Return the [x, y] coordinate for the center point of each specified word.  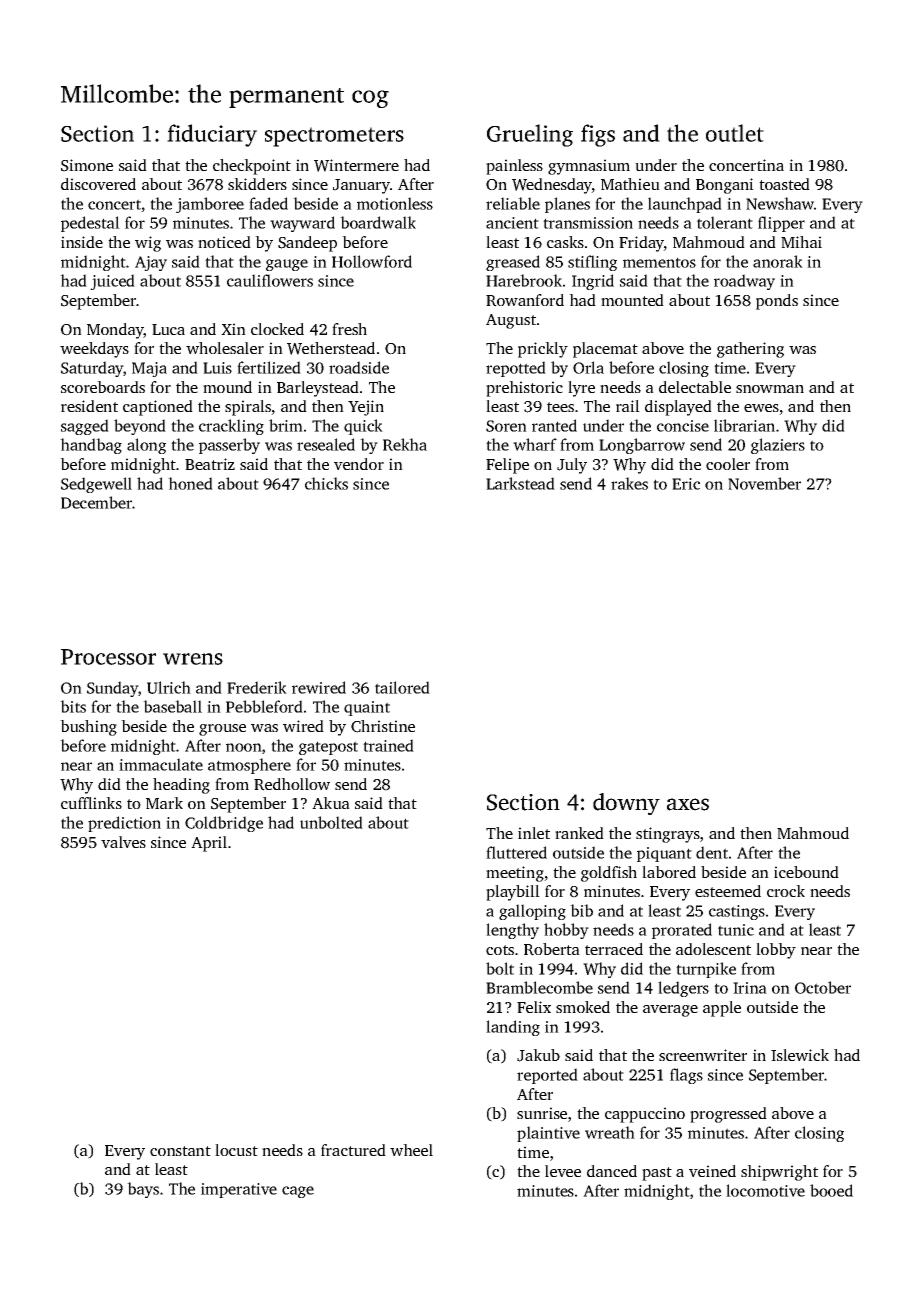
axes [688, 804]
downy [626, 804]
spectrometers [334, 137]
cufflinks [91, 803]
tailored [402, 687]
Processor [108, 657]
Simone [87, 165]
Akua [331, 803]
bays [143, 1190]
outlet [735, 133]
